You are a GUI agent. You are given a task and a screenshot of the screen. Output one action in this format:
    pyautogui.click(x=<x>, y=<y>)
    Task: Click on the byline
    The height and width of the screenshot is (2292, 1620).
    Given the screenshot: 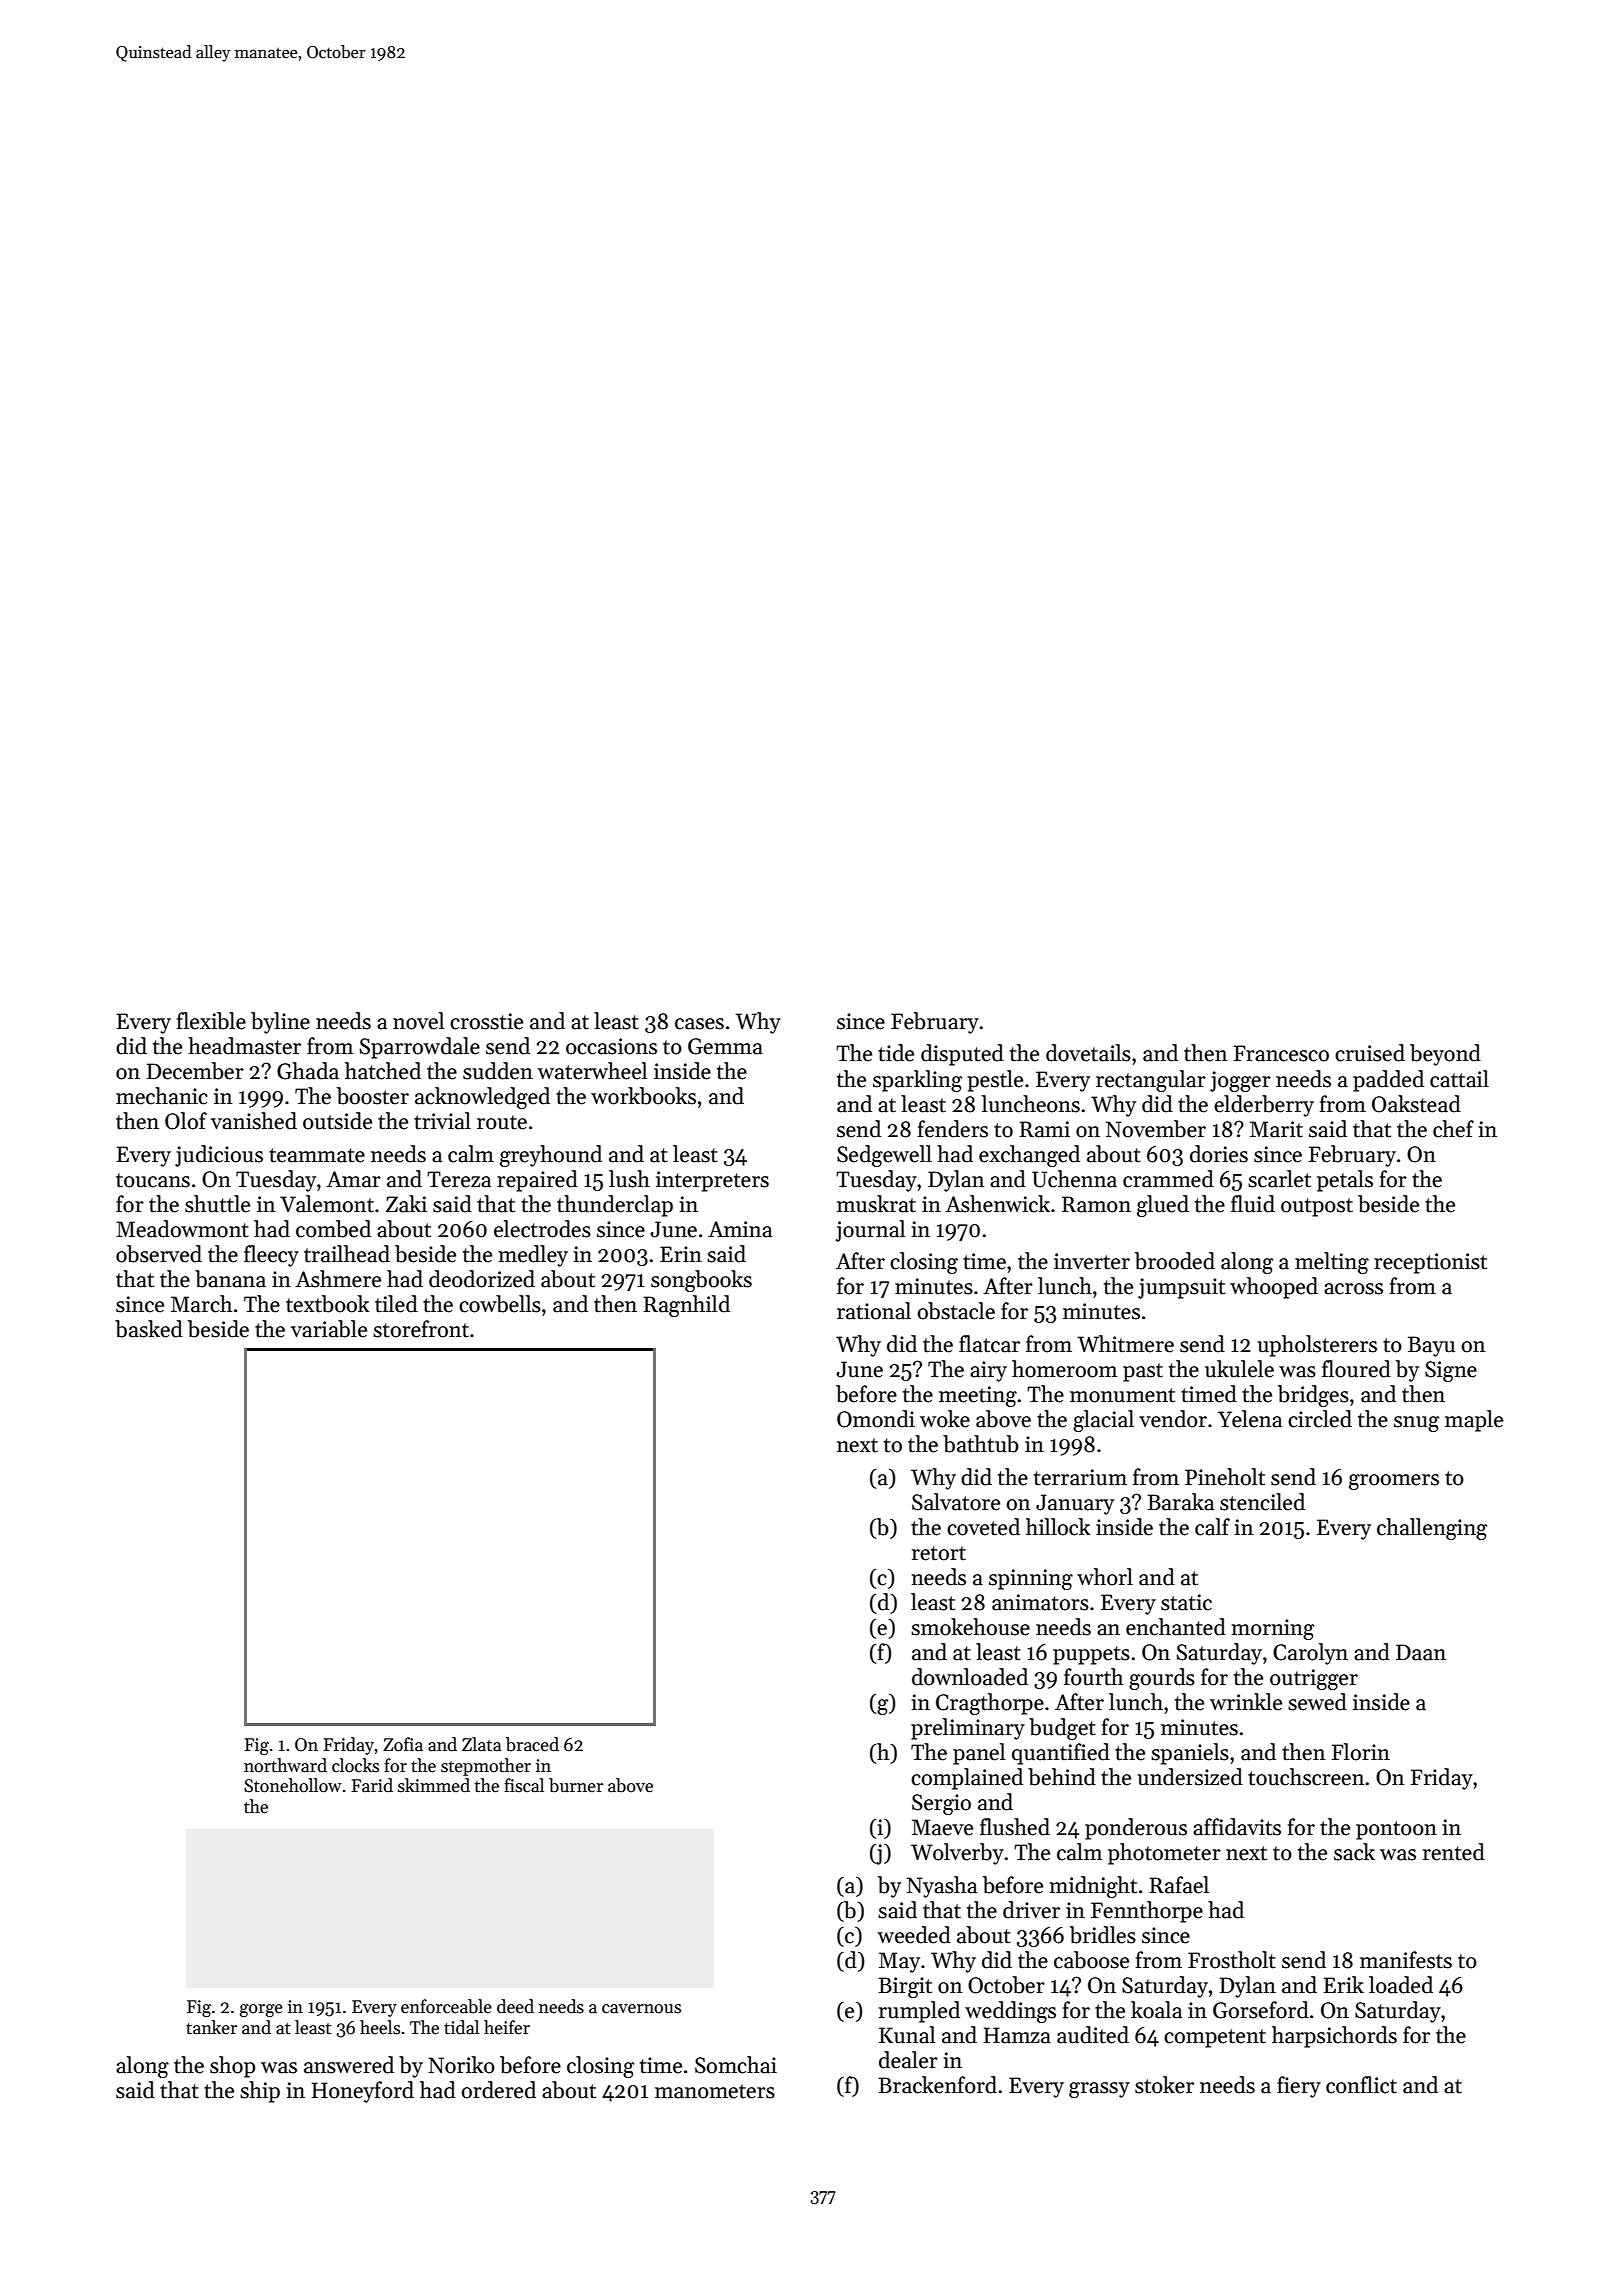 What is the action you would take?
    pyautogui.click(x=280, y=1023)
